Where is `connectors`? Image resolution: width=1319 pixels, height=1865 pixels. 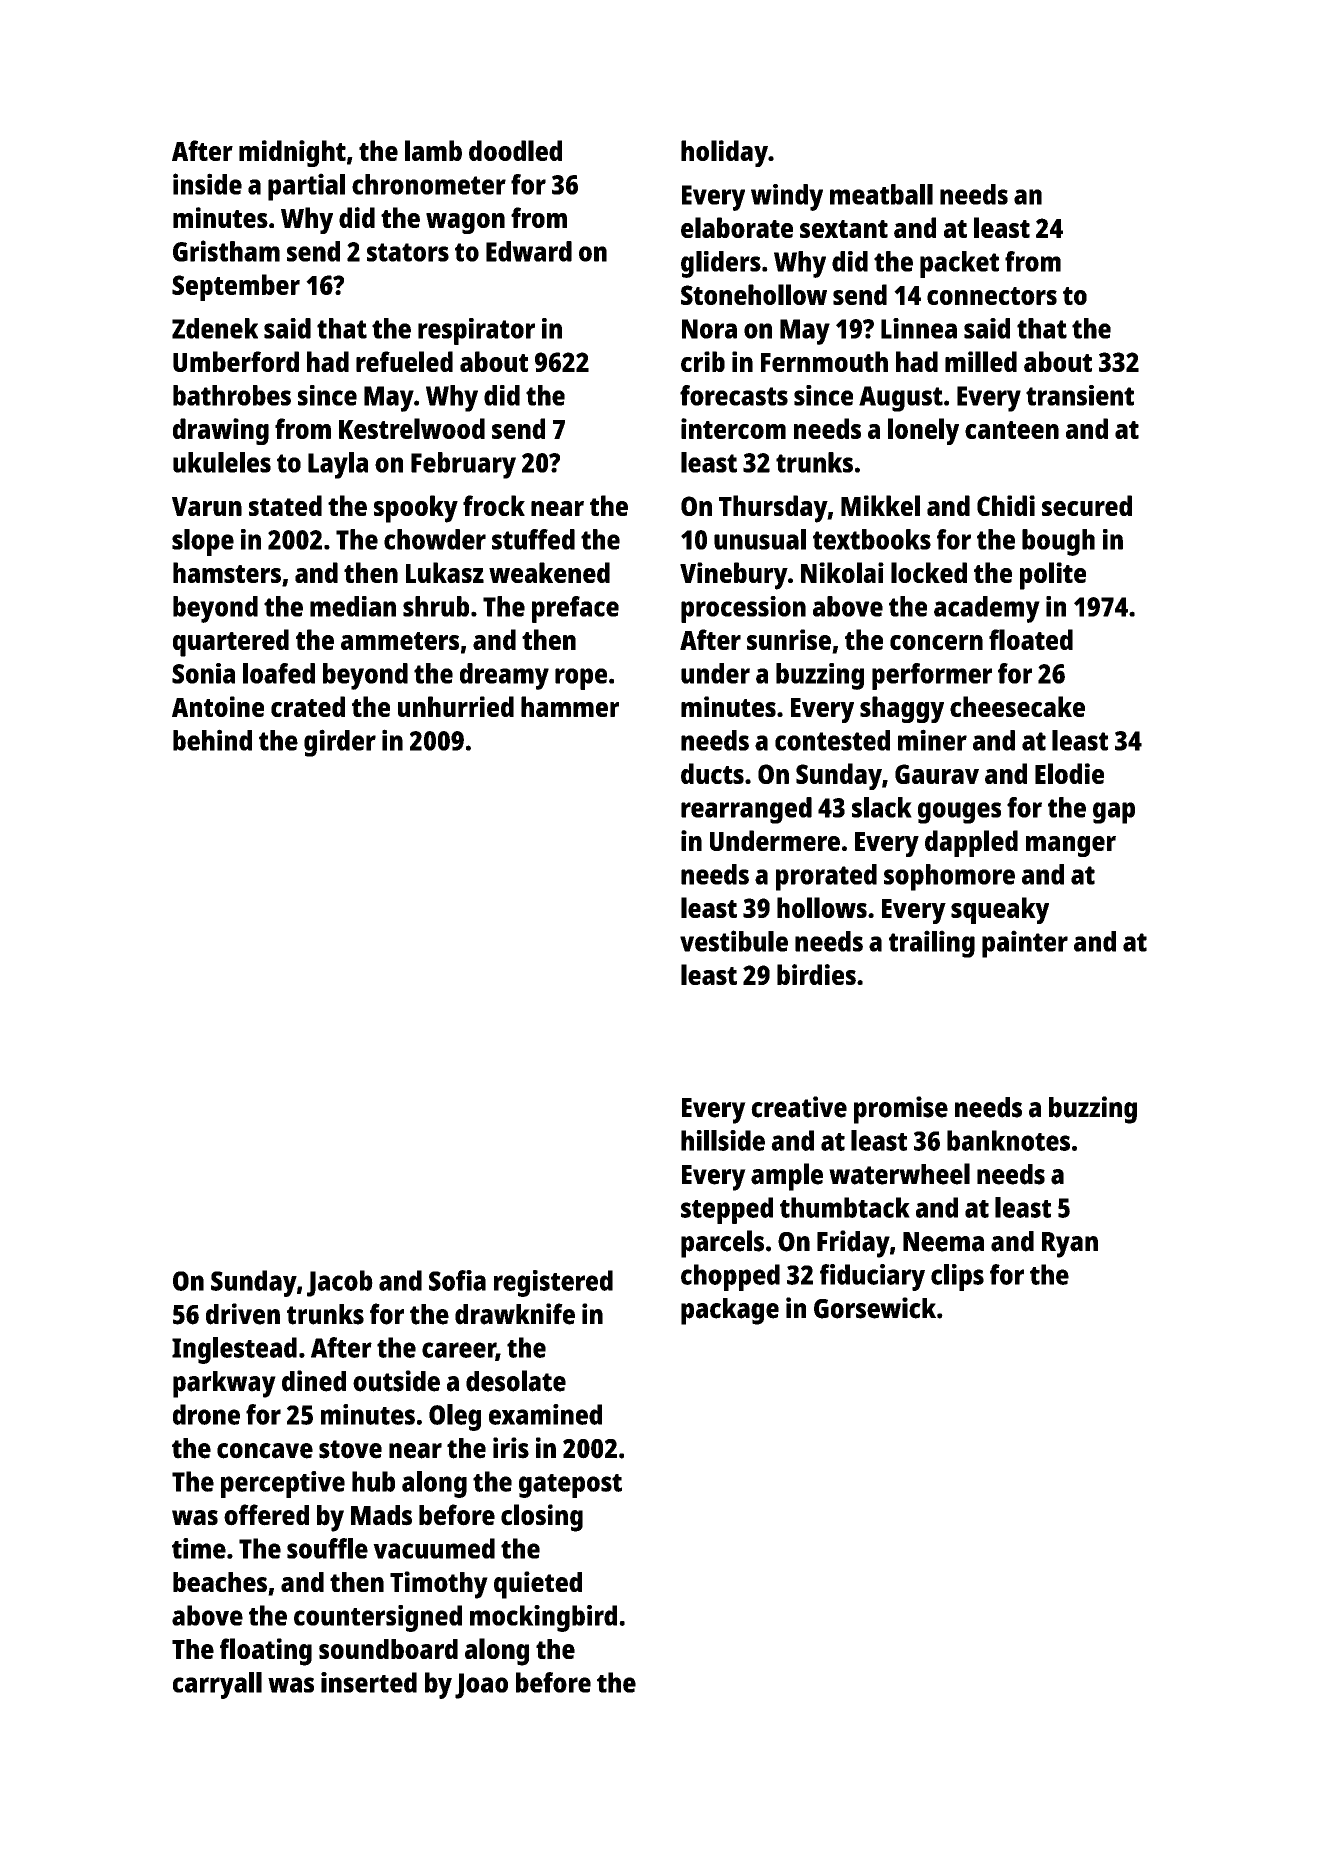
connectors is located at coordinates (992, 296).
